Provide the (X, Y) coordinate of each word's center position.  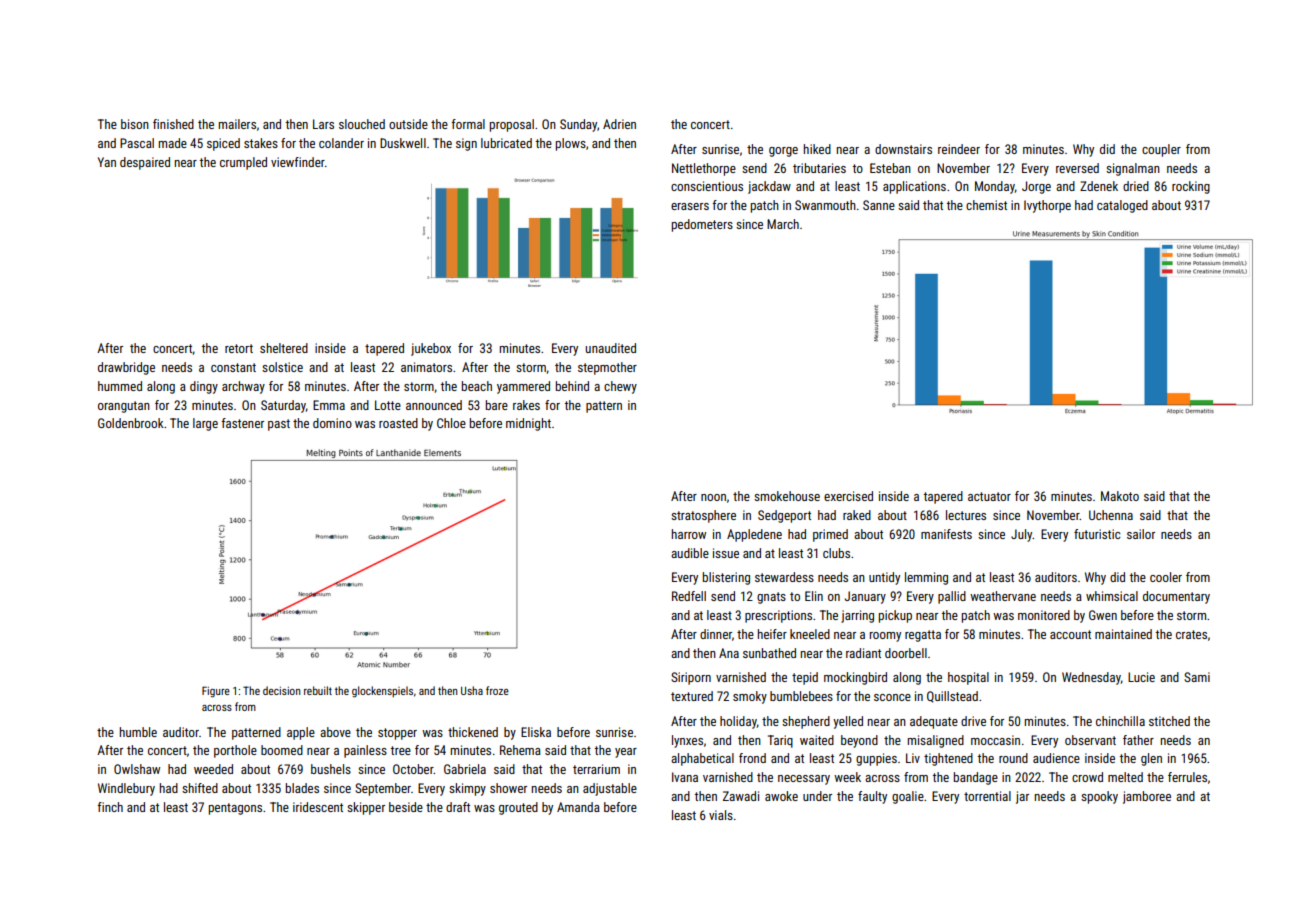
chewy (620, 387)
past (279, 425)
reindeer (959, 149)
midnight (528, 424)
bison (135, 124)
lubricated (506, 143)
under (817, 796)
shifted (200, 788)
